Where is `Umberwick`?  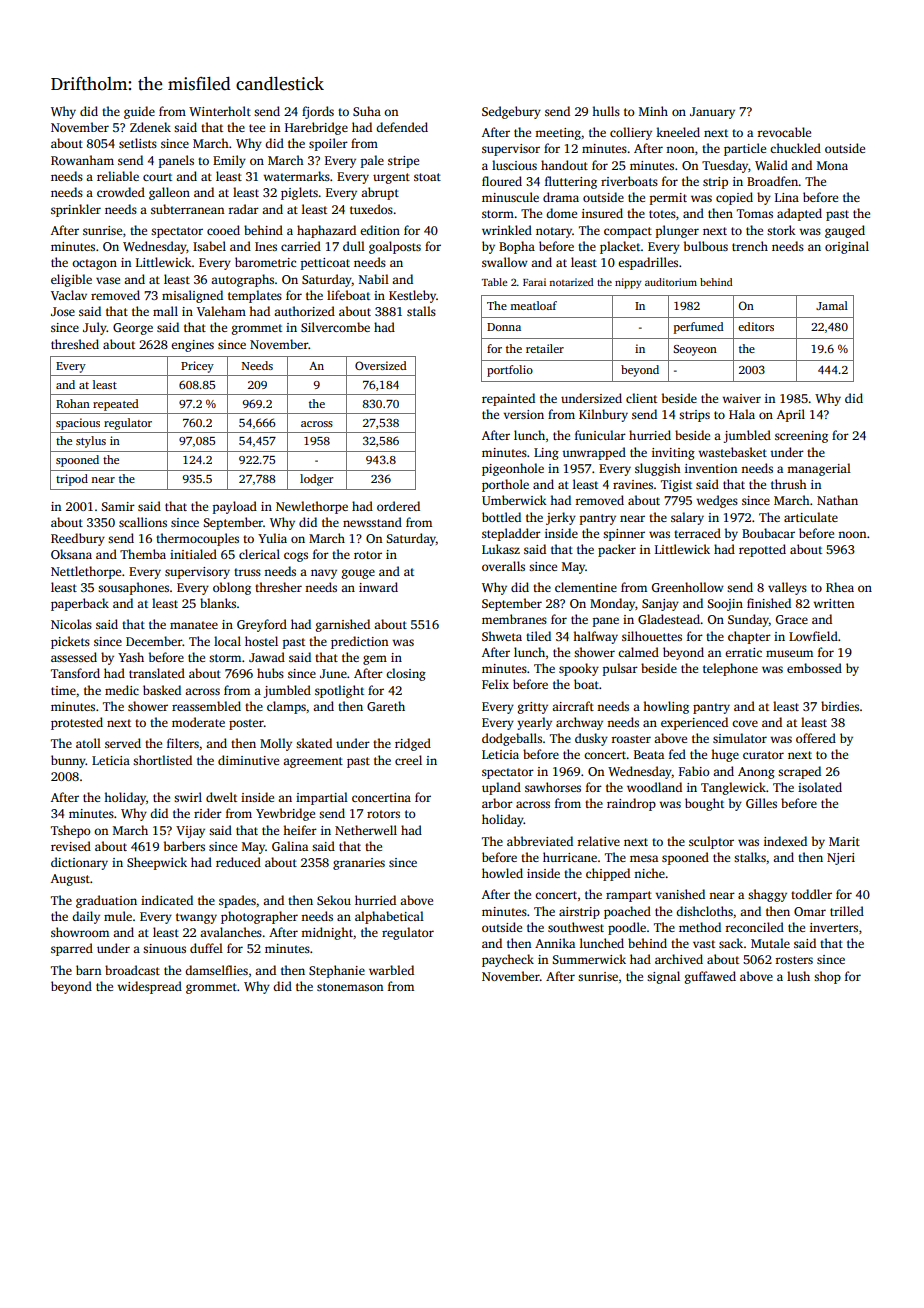
Umberwick is located at coordinates (514, 500).
